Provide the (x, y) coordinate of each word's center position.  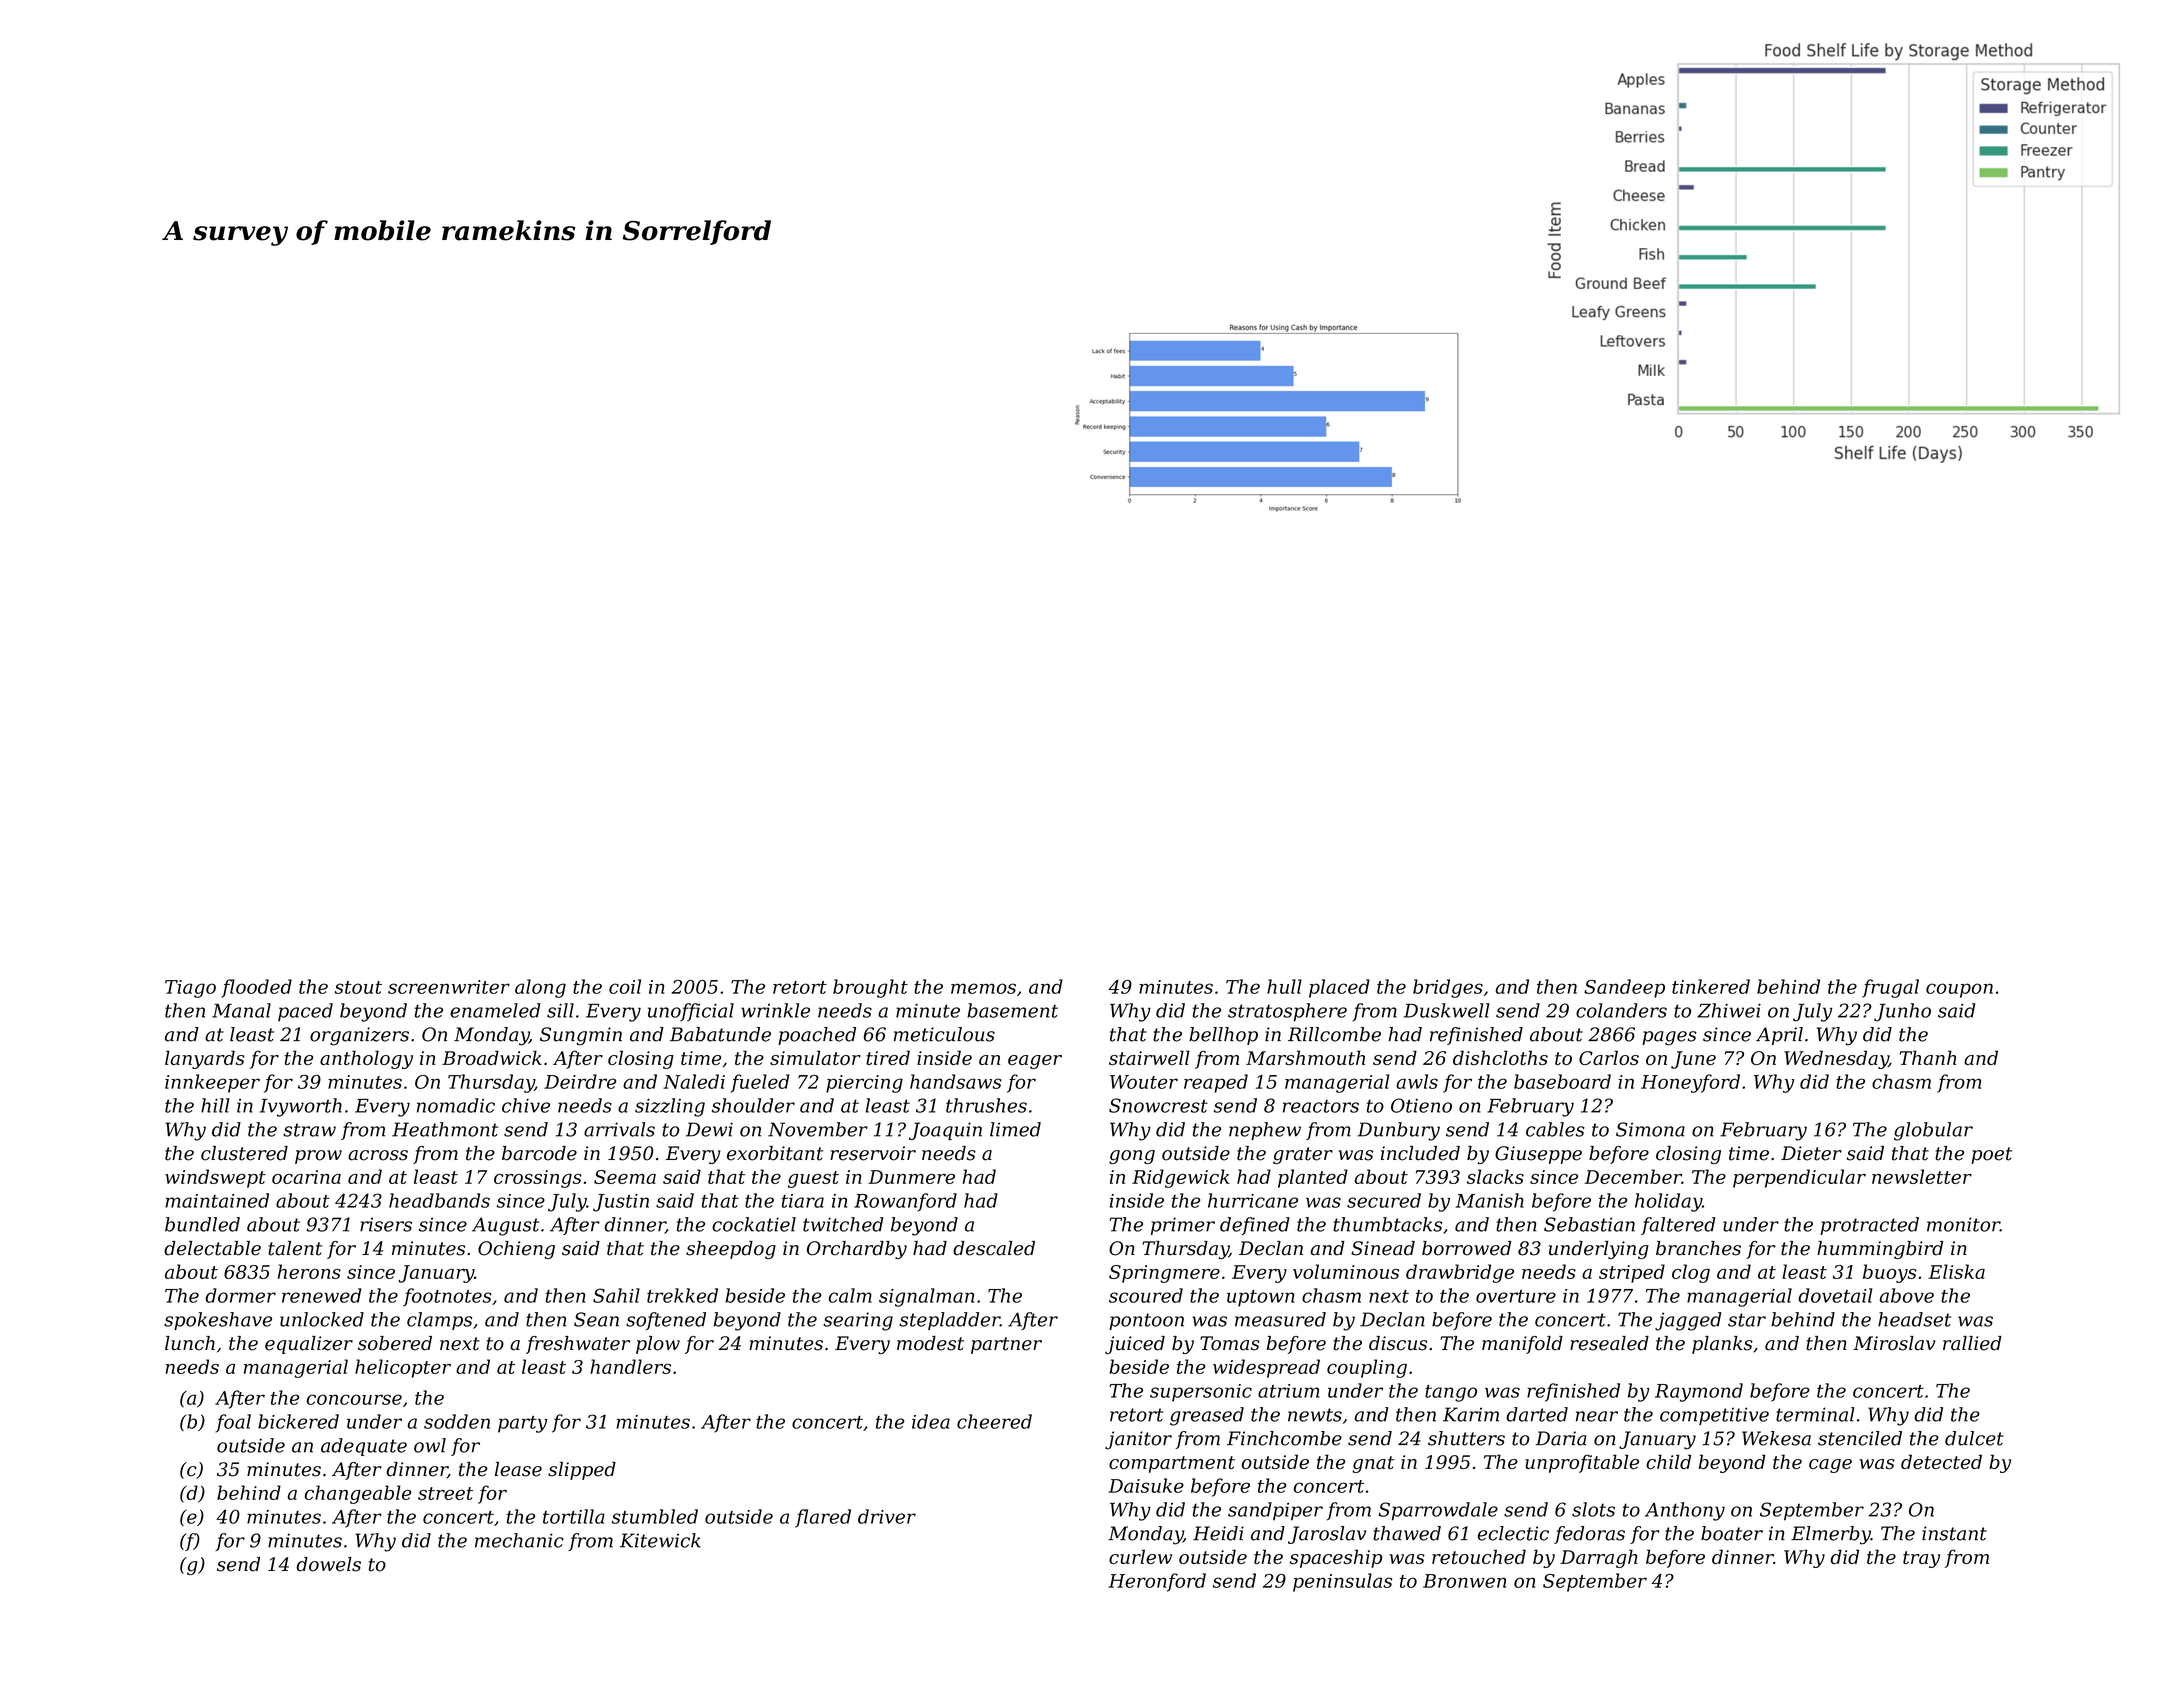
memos (983, 988)
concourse (354, 1399)
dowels (328, 1564)
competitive (1714, 1416)
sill (560, 1010)
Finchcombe (1284, 1438)
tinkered (1711, 986)
